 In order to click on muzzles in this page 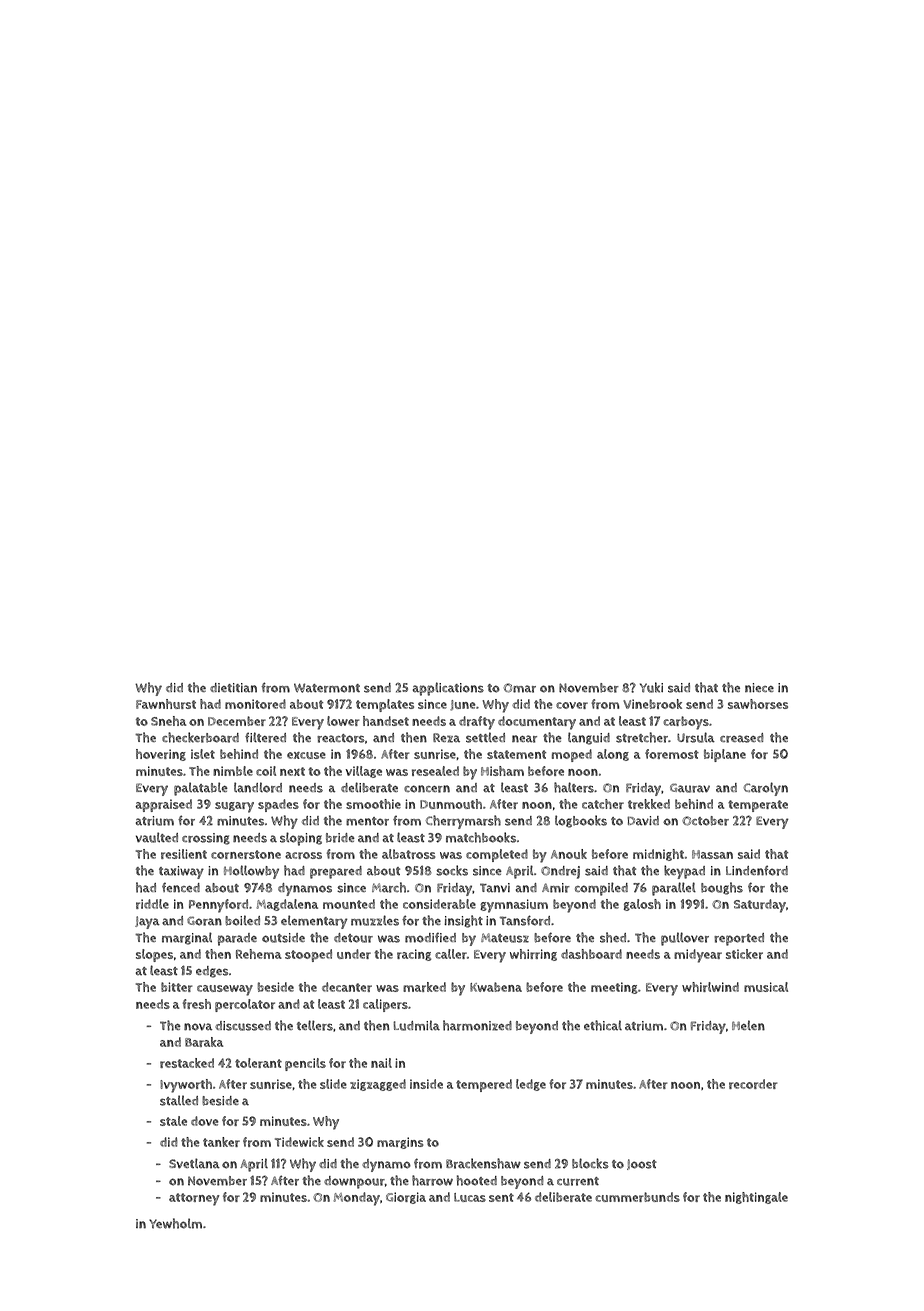, I will do `click(375, 920)`.
